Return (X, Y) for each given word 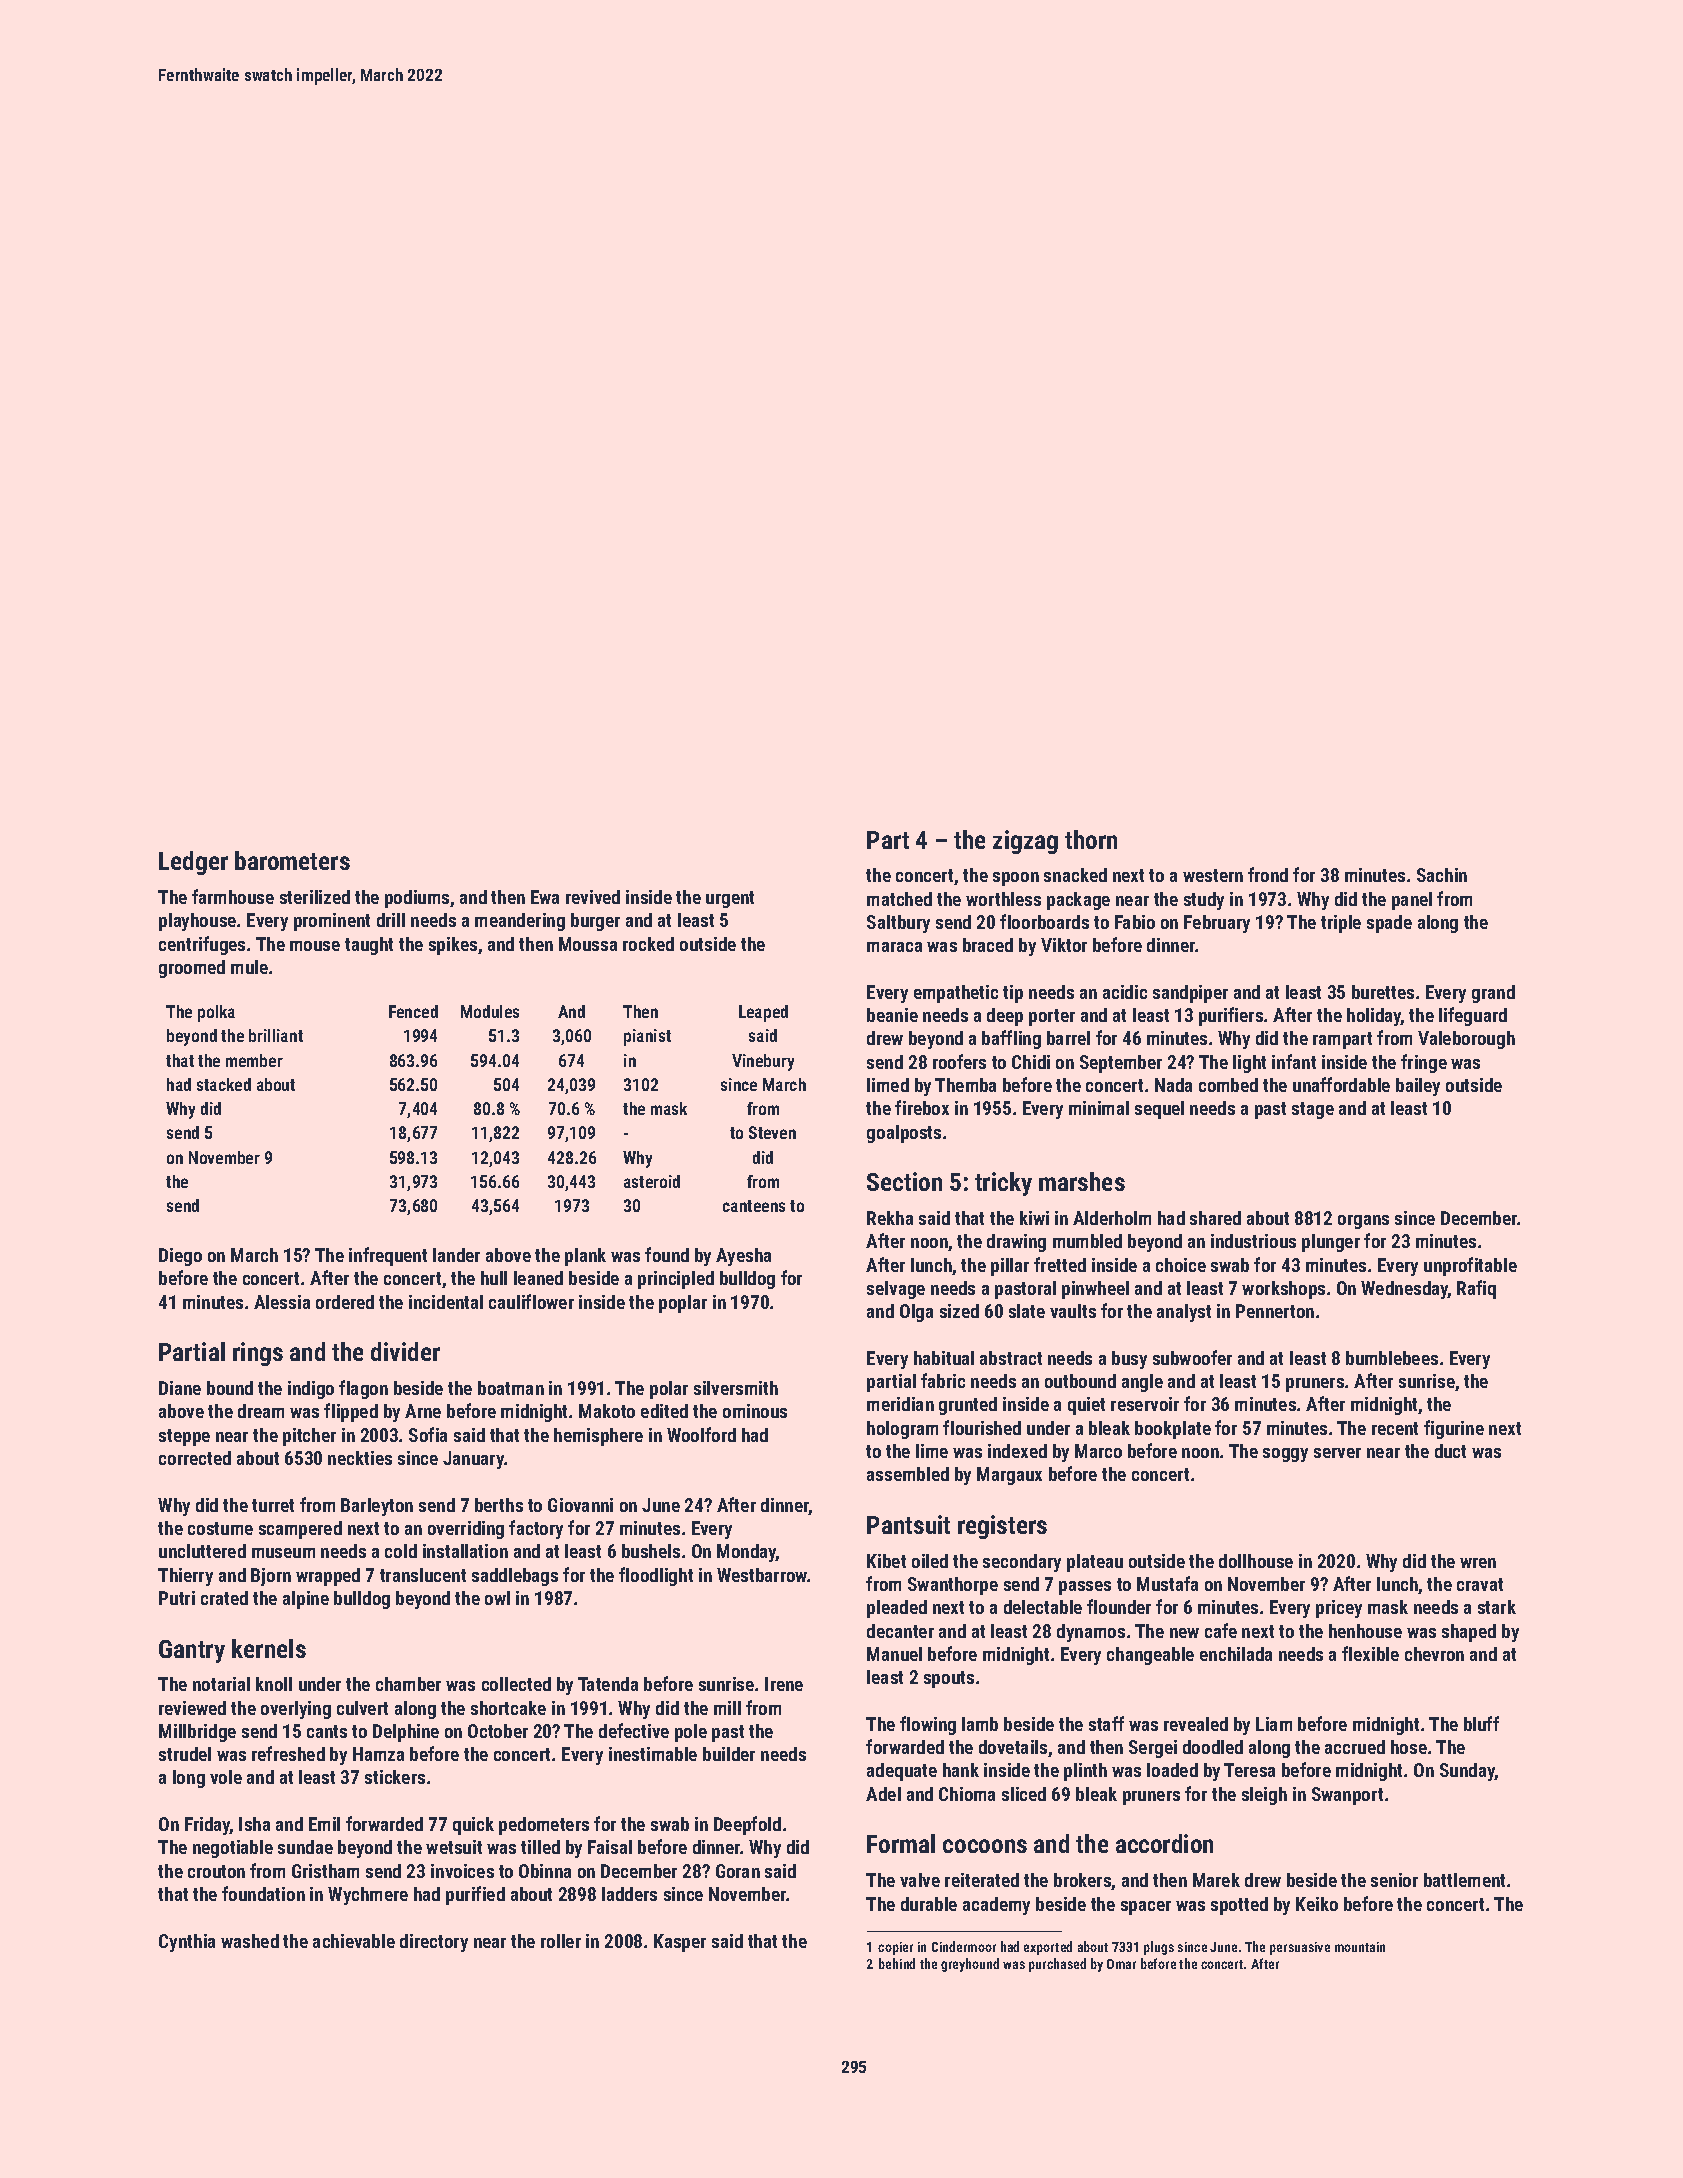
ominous (755, 1411)
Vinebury (763, 1062)
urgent (730, 899)
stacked (224, 1084)
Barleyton (377, 1507)
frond (1268, 874)
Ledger (193, 863)
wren (1478, 1563)
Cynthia (187, 1943)
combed (1228, 1085)
